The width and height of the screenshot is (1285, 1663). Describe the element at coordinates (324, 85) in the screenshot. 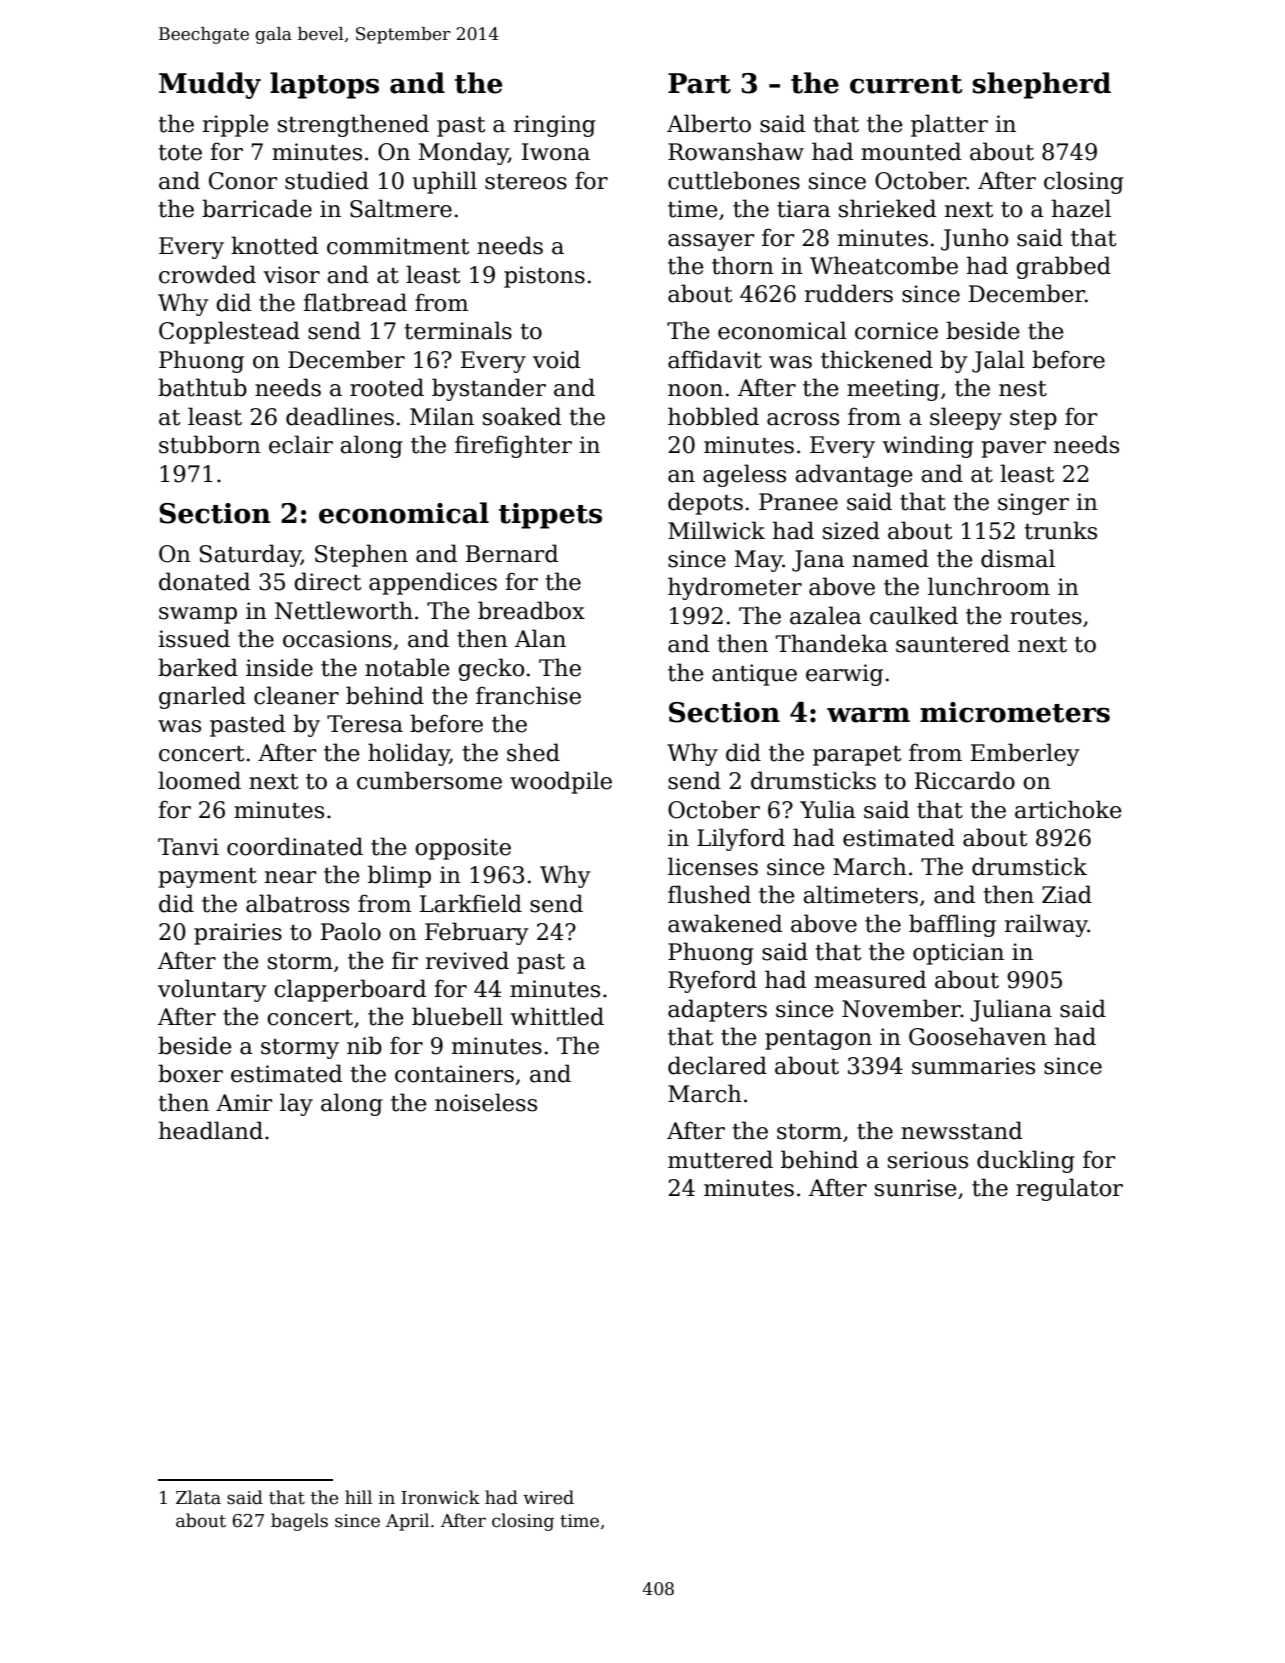

I see `laptops` at that location.
